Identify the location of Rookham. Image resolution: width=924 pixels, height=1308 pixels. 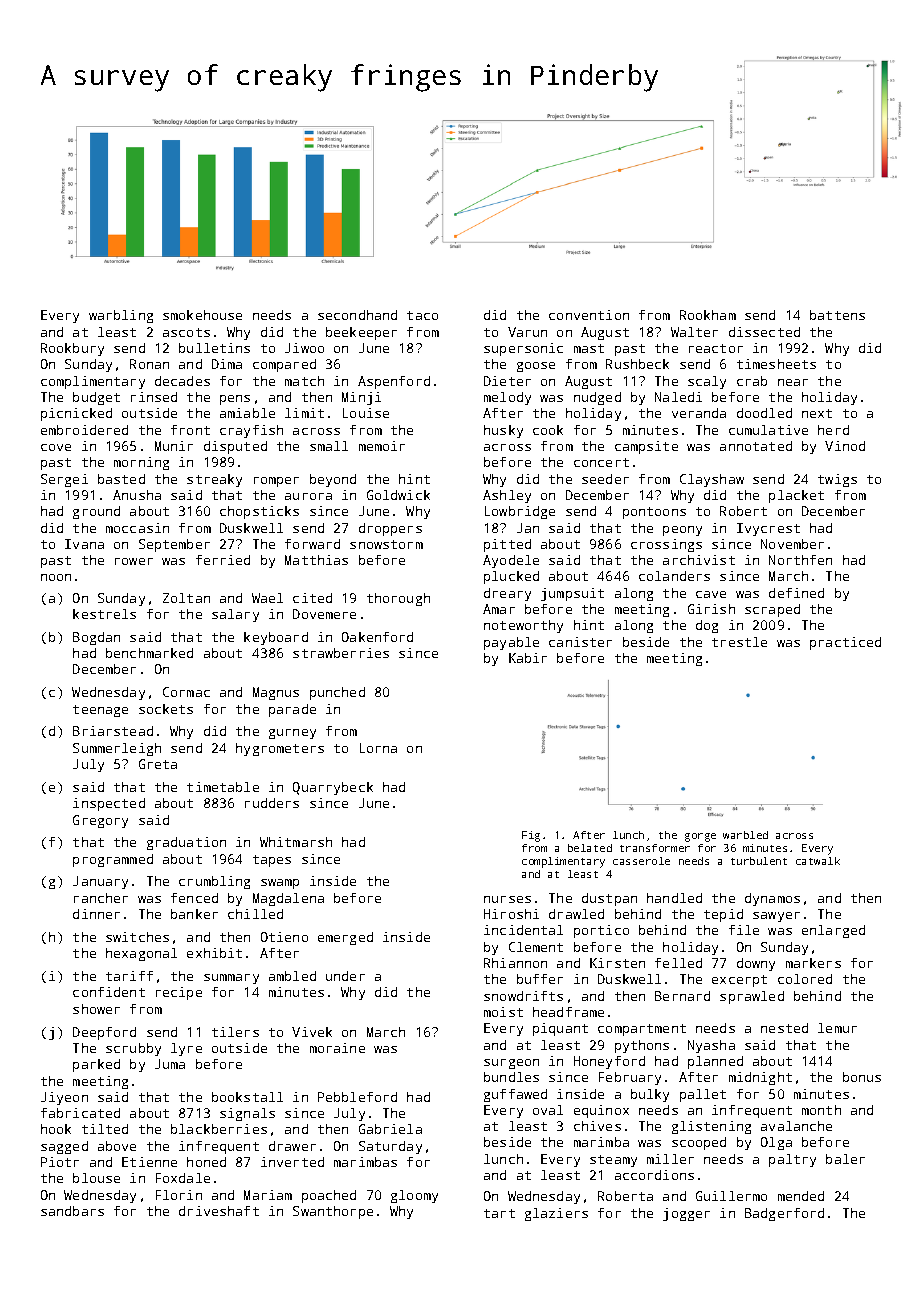
(708, 315).
